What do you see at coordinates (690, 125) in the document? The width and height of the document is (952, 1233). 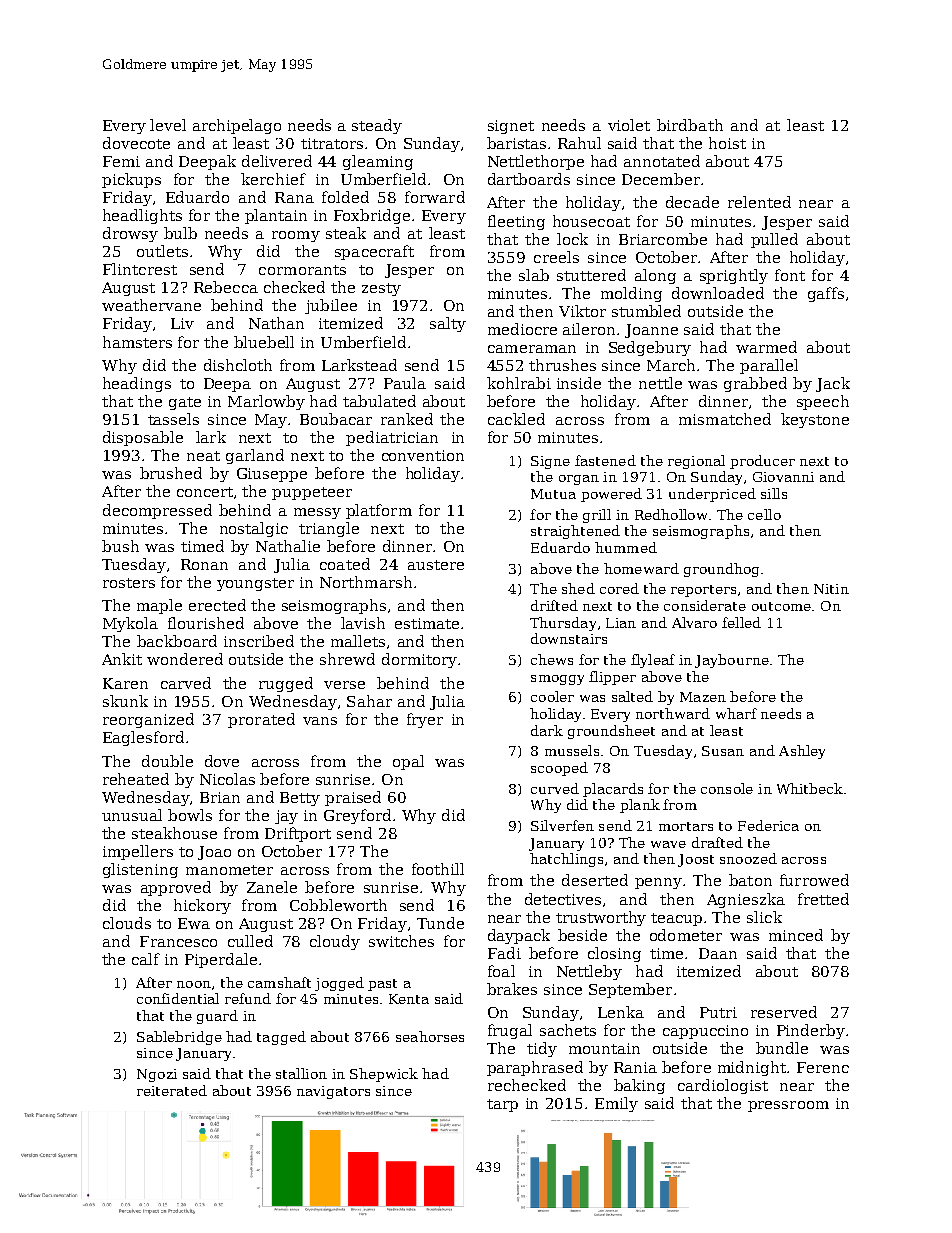 I see `birdbath` at bounding box center [690, 125].
